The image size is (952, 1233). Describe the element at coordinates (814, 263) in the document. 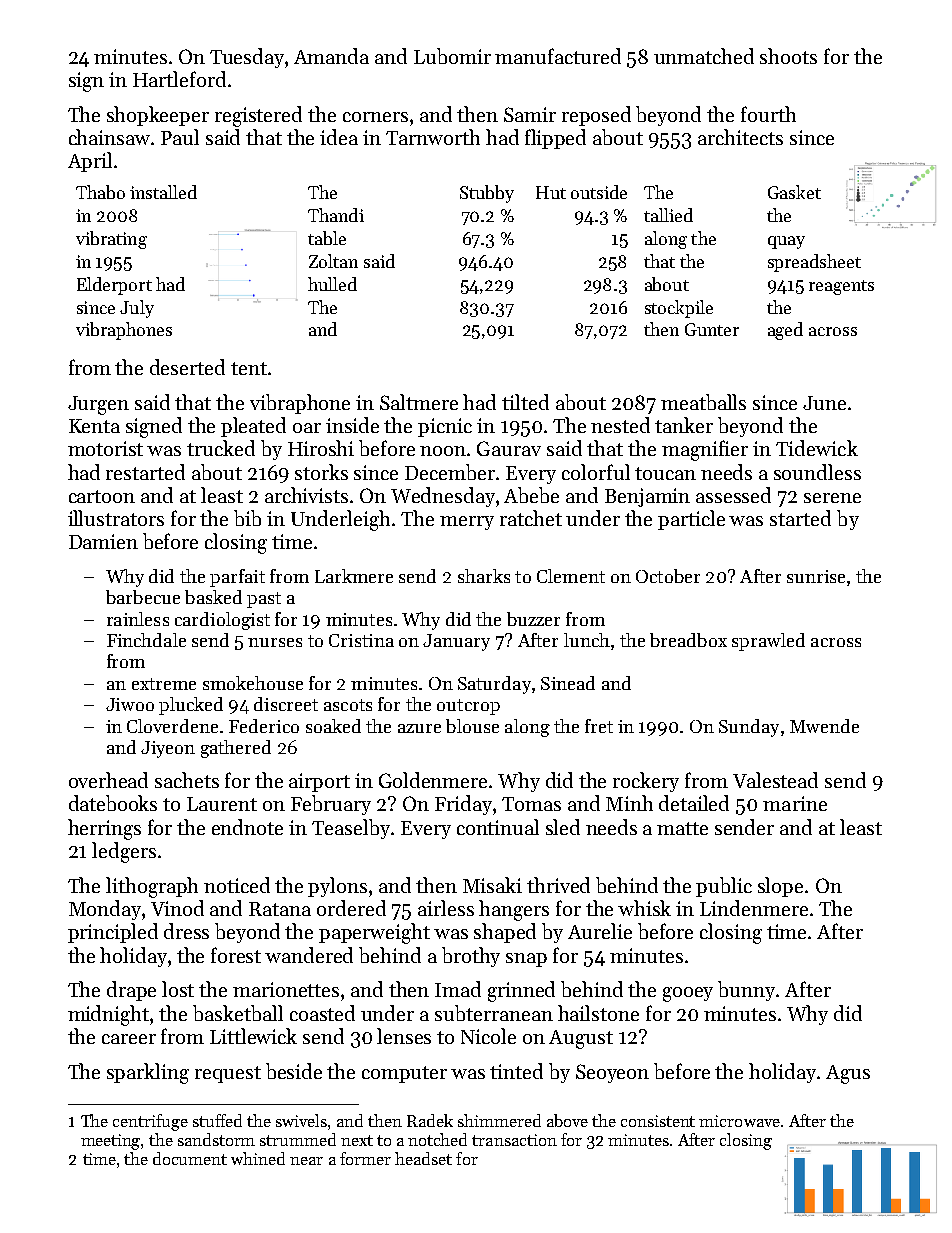

I see `spreadsheet` at that location.
